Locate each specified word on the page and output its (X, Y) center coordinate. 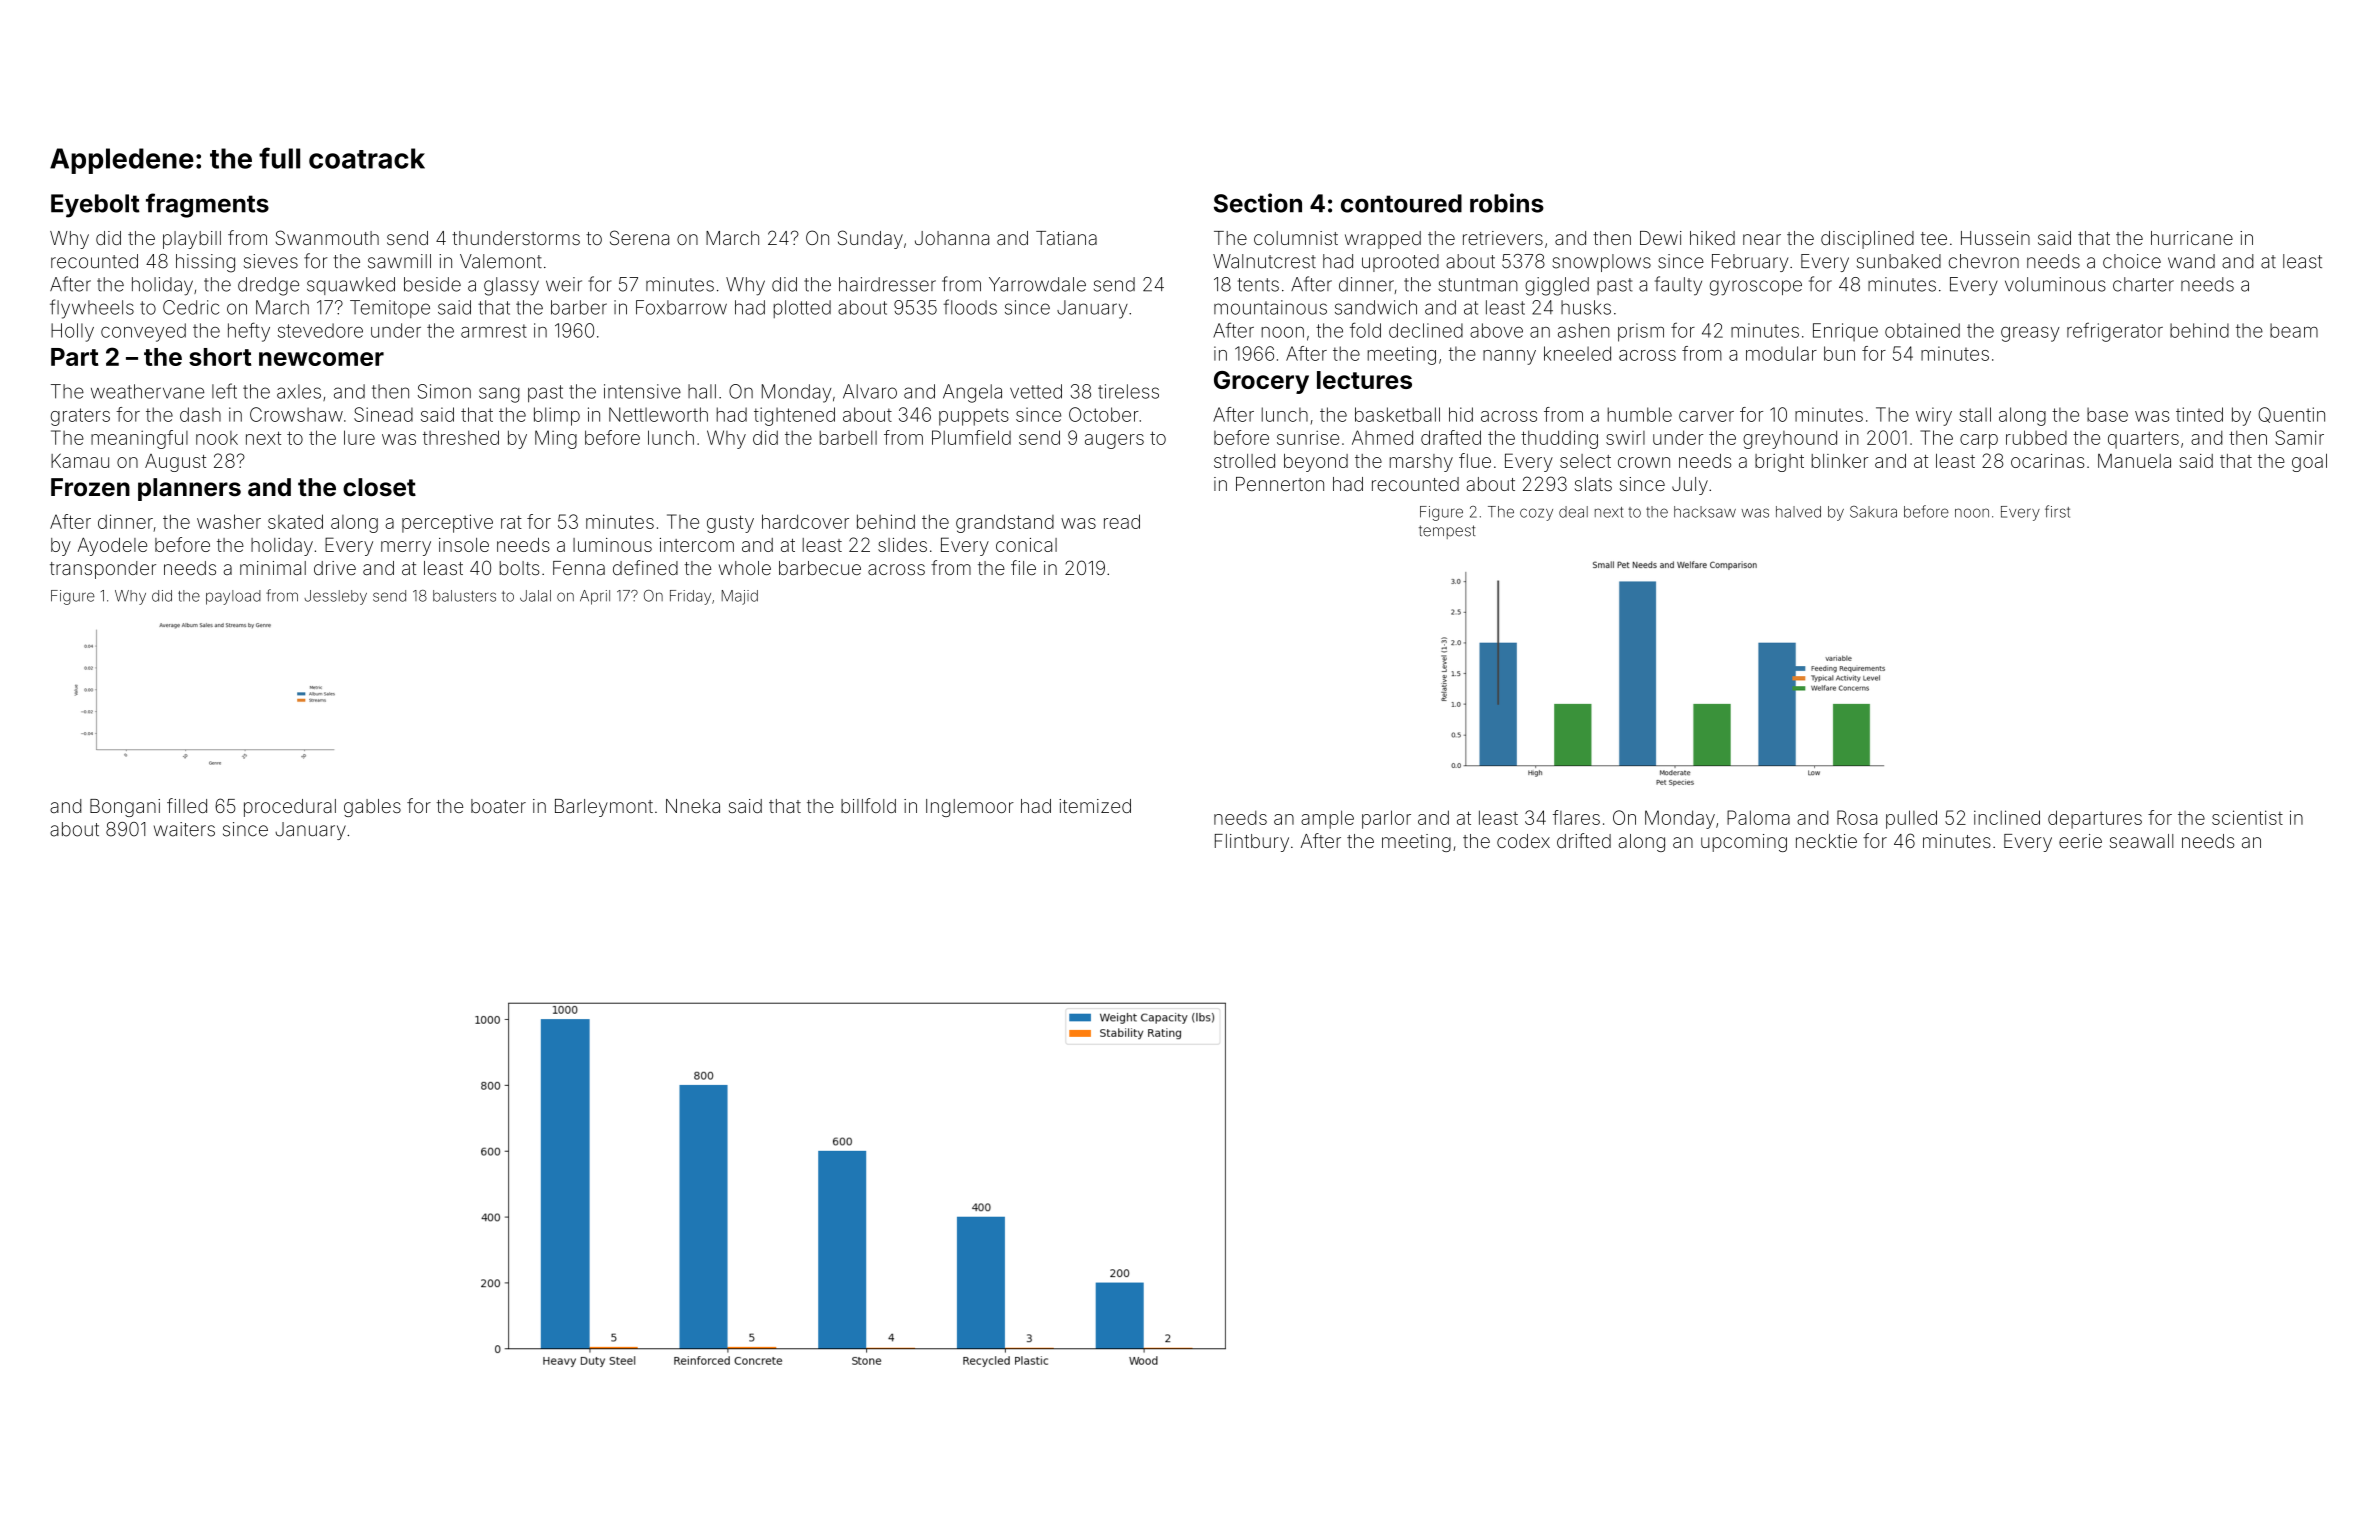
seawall (2141, 841)
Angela (972, 393)
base (2107, 414)
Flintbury (1252, 843)
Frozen (90, 487)
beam (2294, 330)
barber (579, 307)
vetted (1036, 391)
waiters (184, 829)
